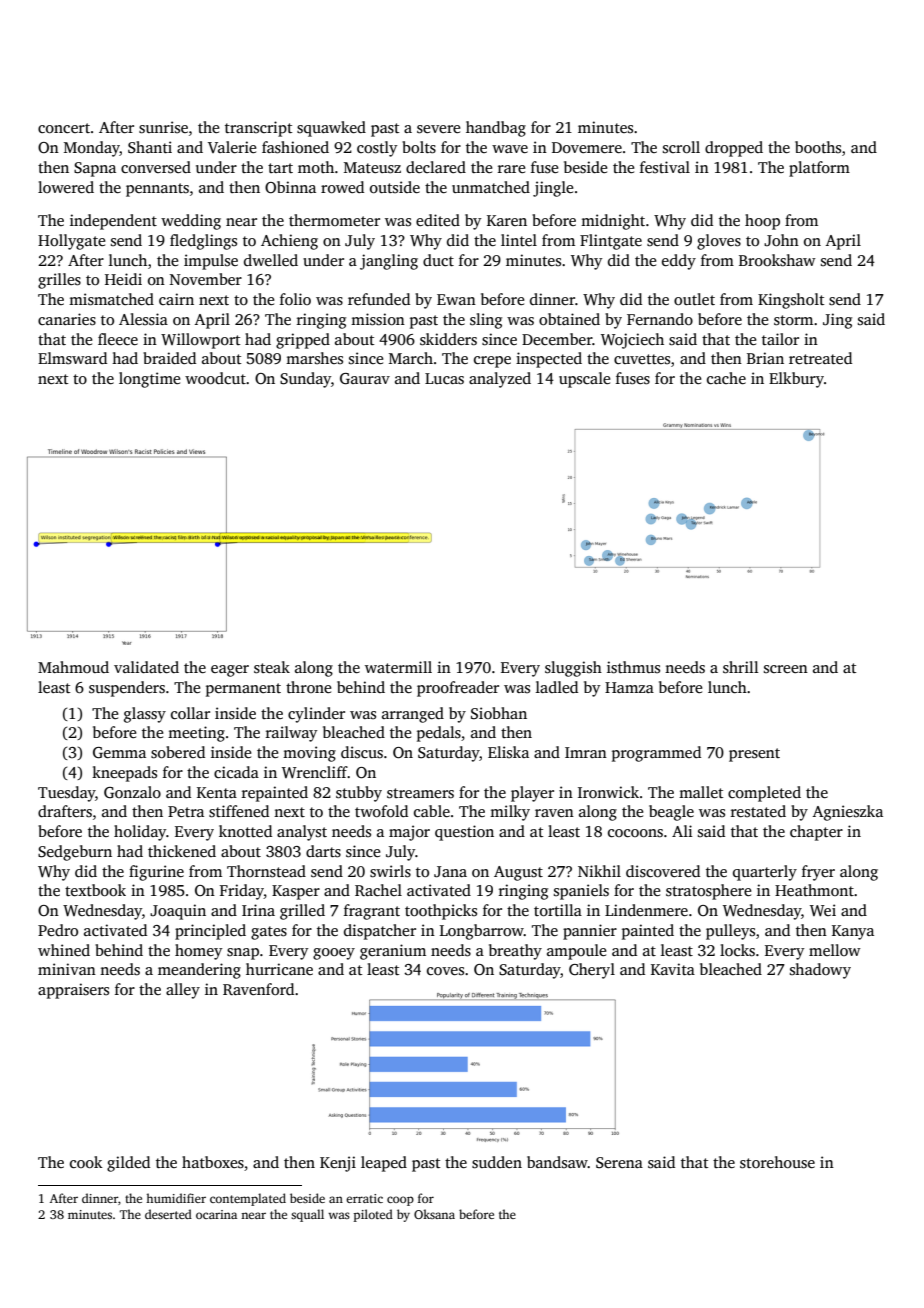 The height and width of the image is (1308, 924). Describe the element at coordinates (196, 734) in the image. I see `meeting` at that location.
